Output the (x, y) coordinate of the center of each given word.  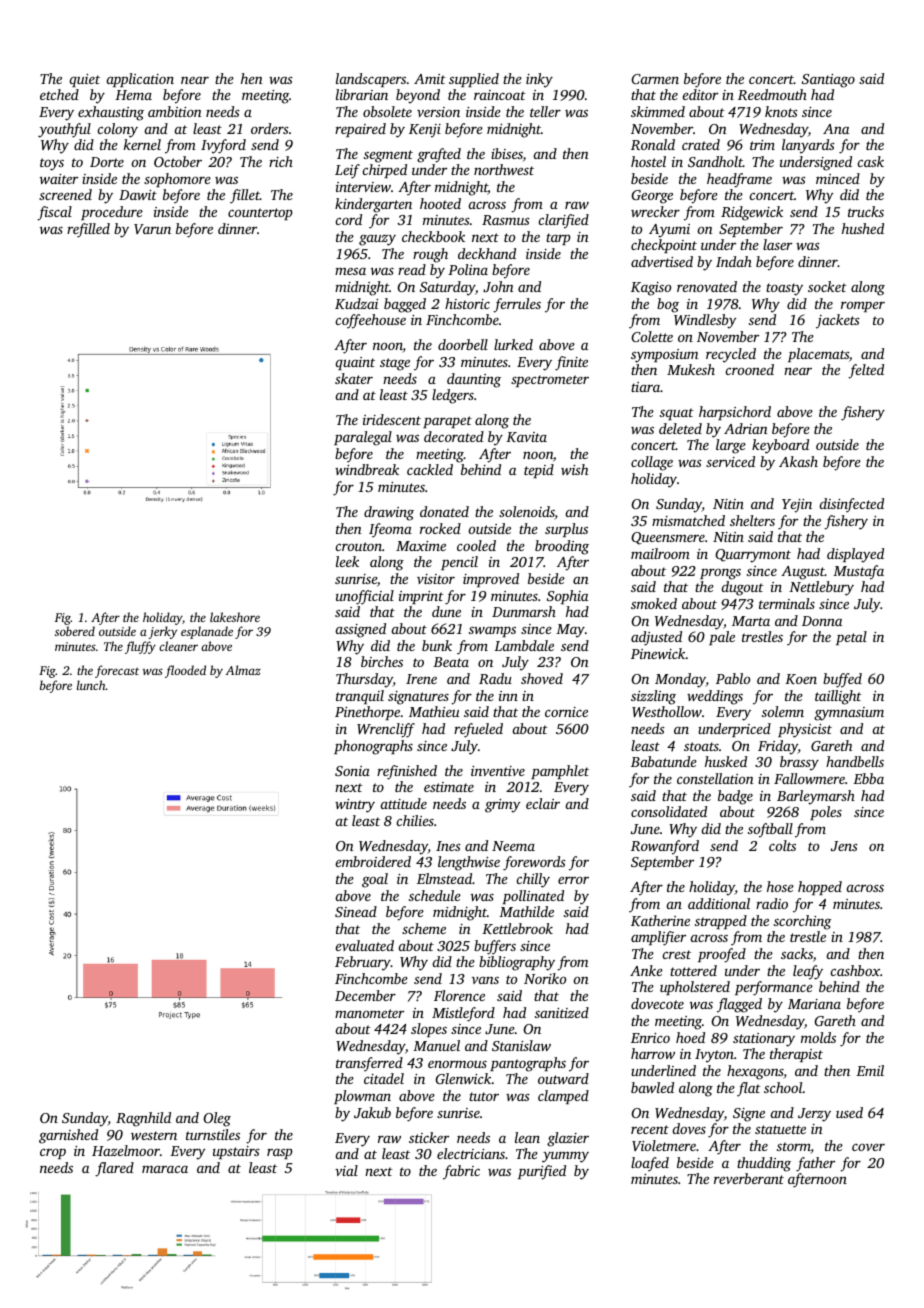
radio (772, 903)
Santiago (828, 81)
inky (539, 80)
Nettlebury (821, 588)
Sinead (356, 911)
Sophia (567, 597)
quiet (84, 80)
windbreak (367, 469)
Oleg (217, 1119)
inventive (498, 771)
